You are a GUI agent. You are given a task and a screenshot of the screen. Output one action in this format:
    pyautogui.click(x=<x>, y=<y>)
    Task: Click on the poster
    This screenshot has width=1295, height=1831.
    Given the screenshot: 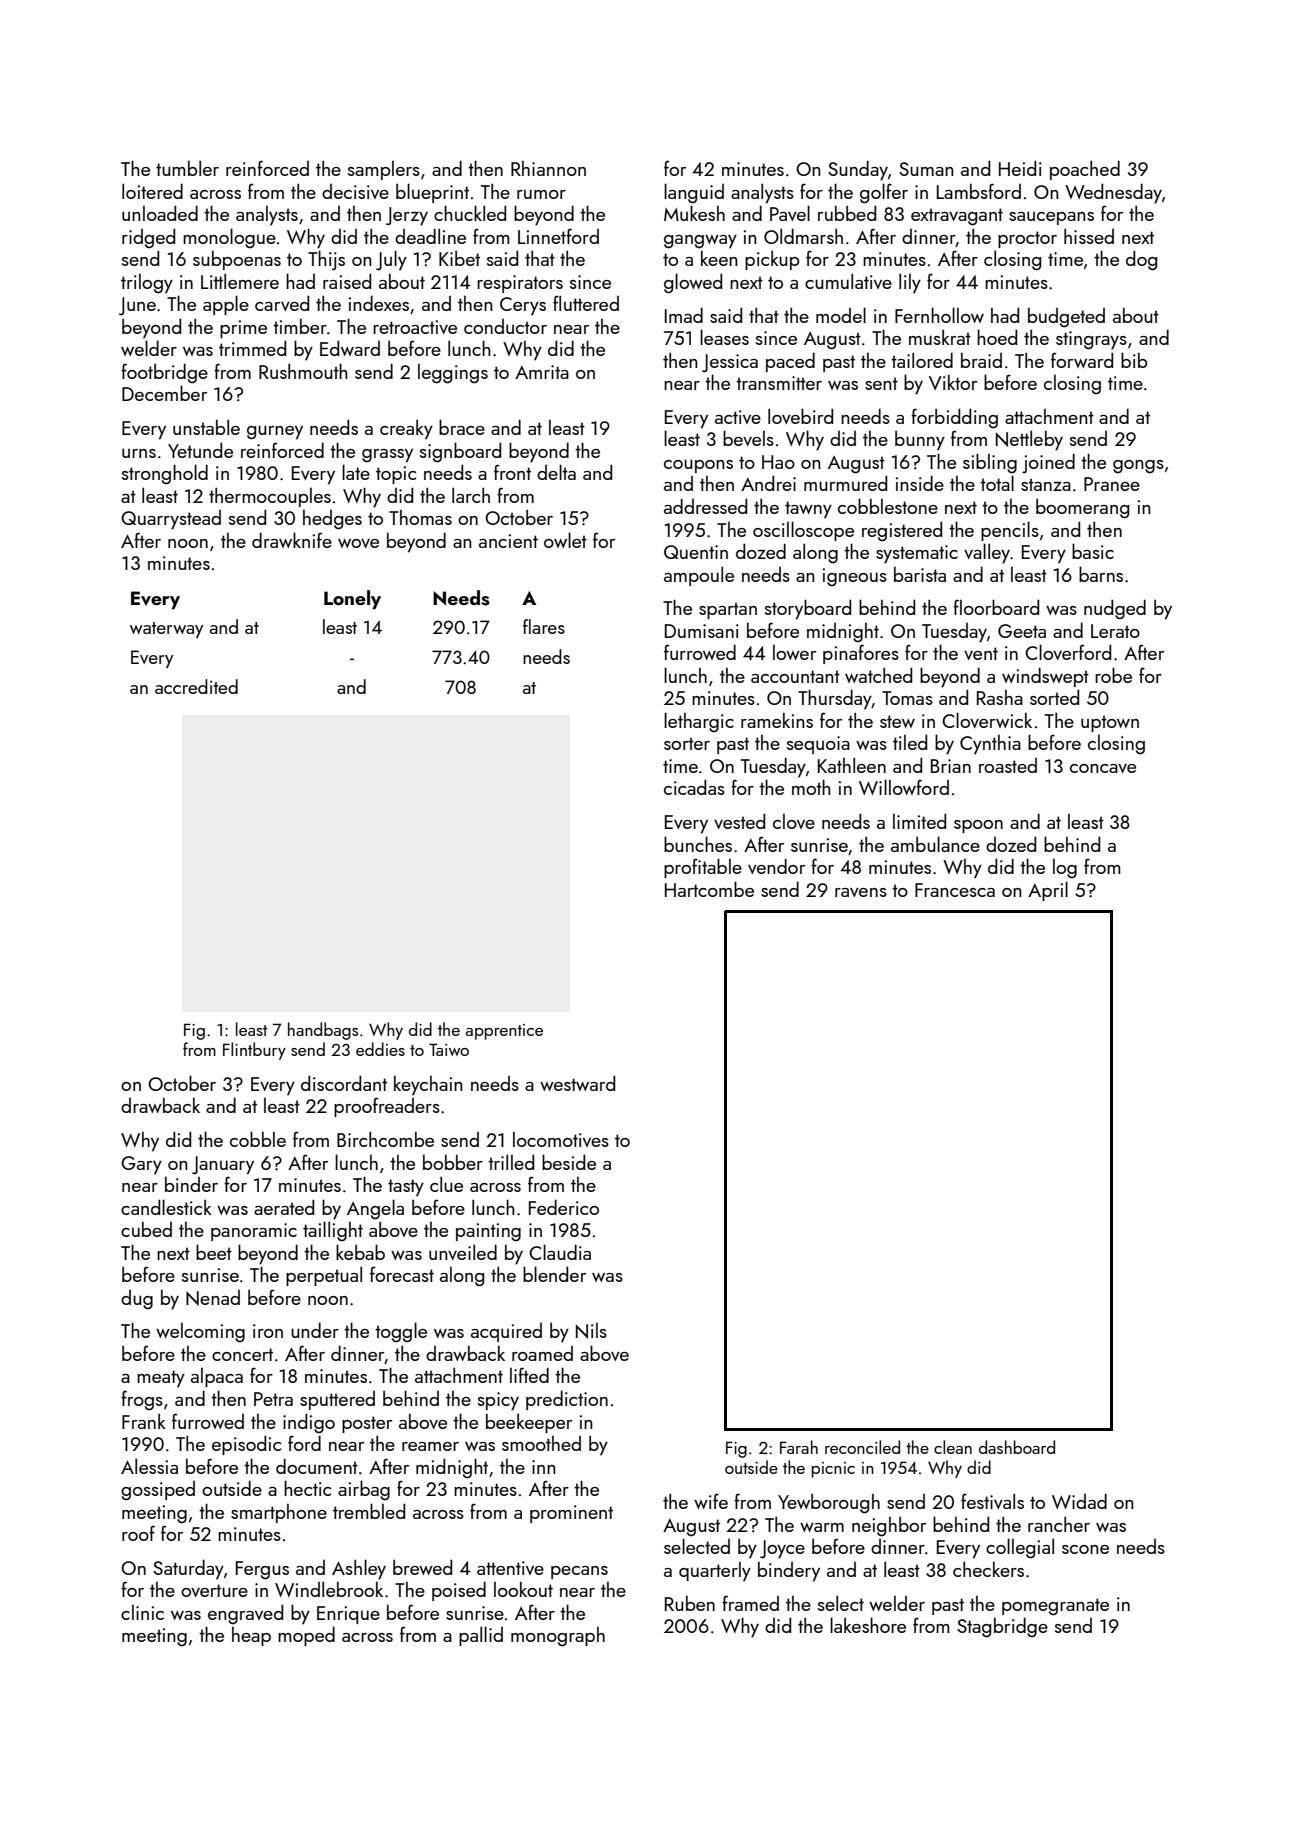 What is the action you would take?
    pyautogui.click(x=367, y=1424)
